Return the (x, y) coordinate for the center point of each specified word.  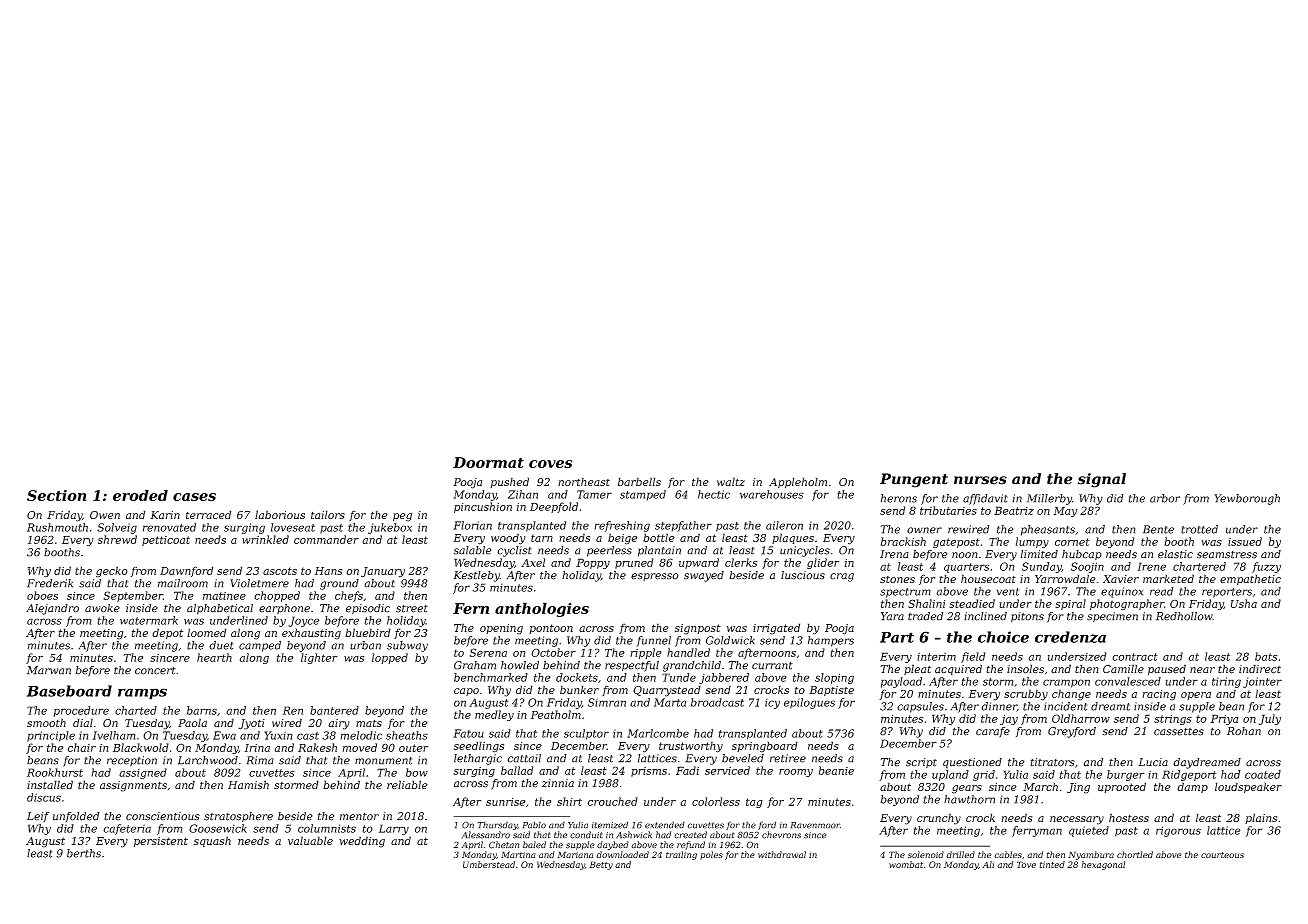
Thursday (498, 825)
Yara (892, 616)
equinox (1122, 592)
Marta (670, 702)
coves (550, 464)
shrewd (117, 539)
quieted (1089, 831)
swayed (704, 576)
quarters (966, 568)
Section (56, 495)
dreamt (1110, 706)
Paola (192, 722)
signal (1102, 480)
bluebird (368, 632)
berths (84, 853)
